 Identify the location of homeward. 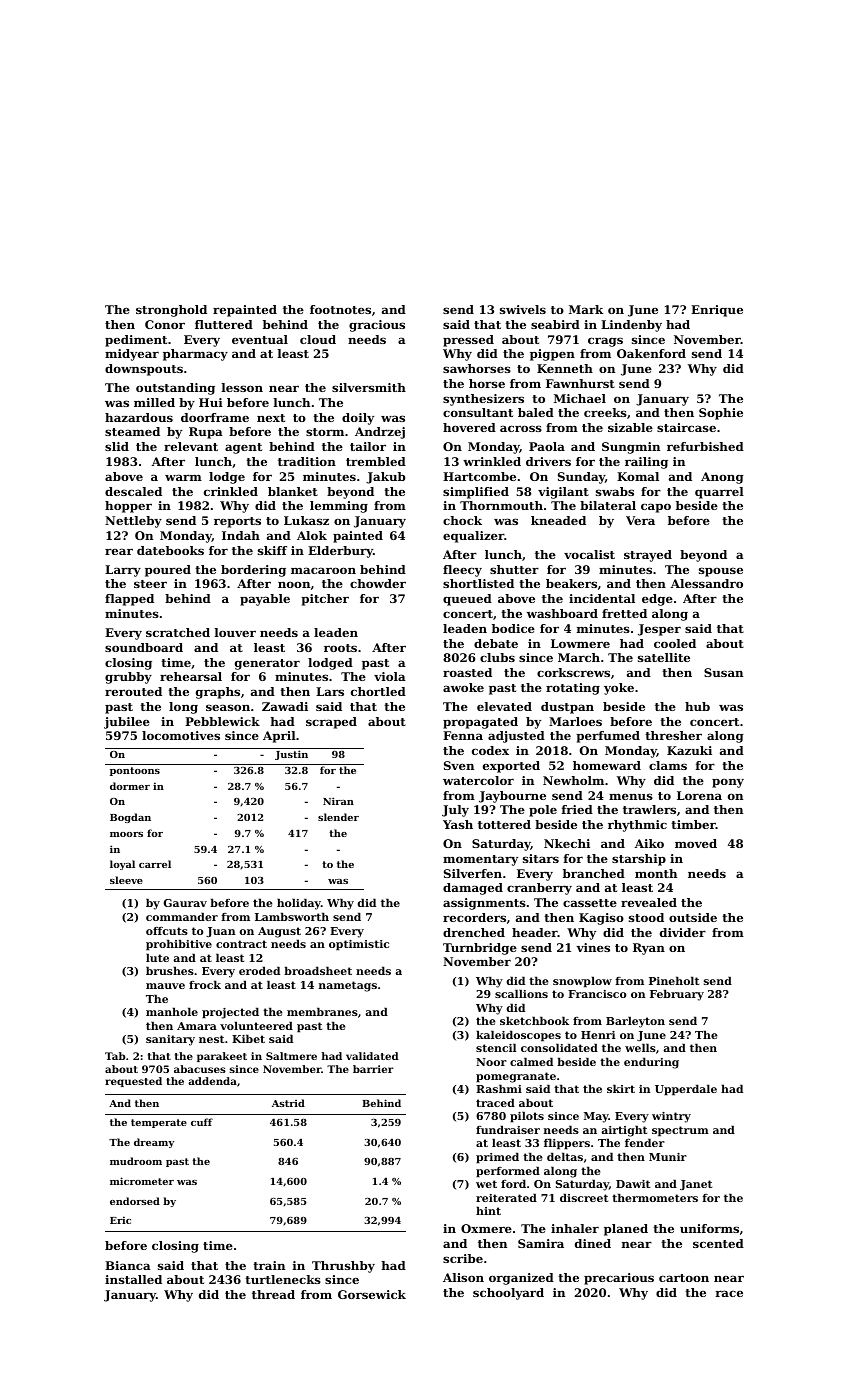
(607, 765).
